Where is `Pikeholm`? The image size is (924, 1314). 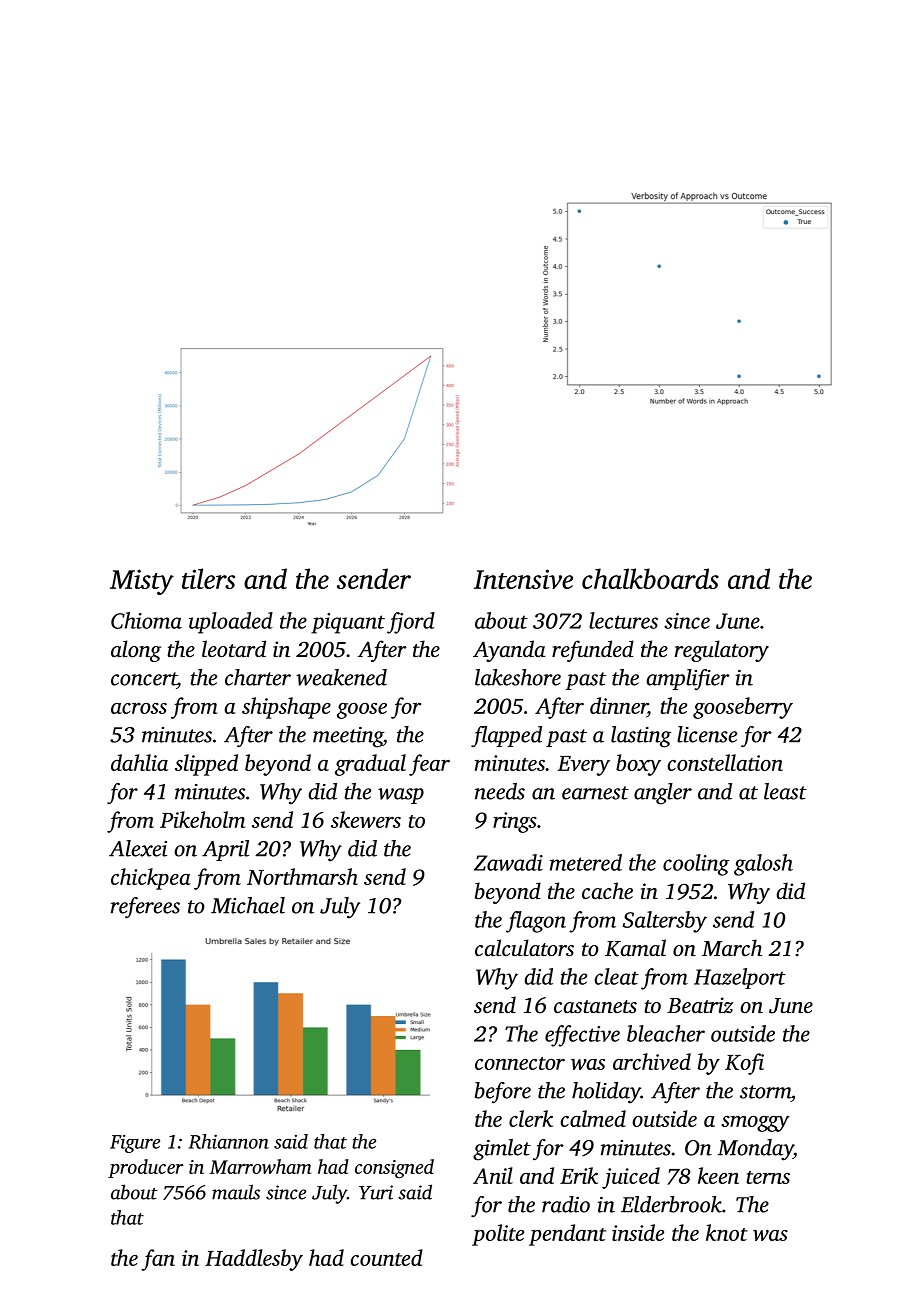
Pikeholm is located at coordinates (202, 819).
